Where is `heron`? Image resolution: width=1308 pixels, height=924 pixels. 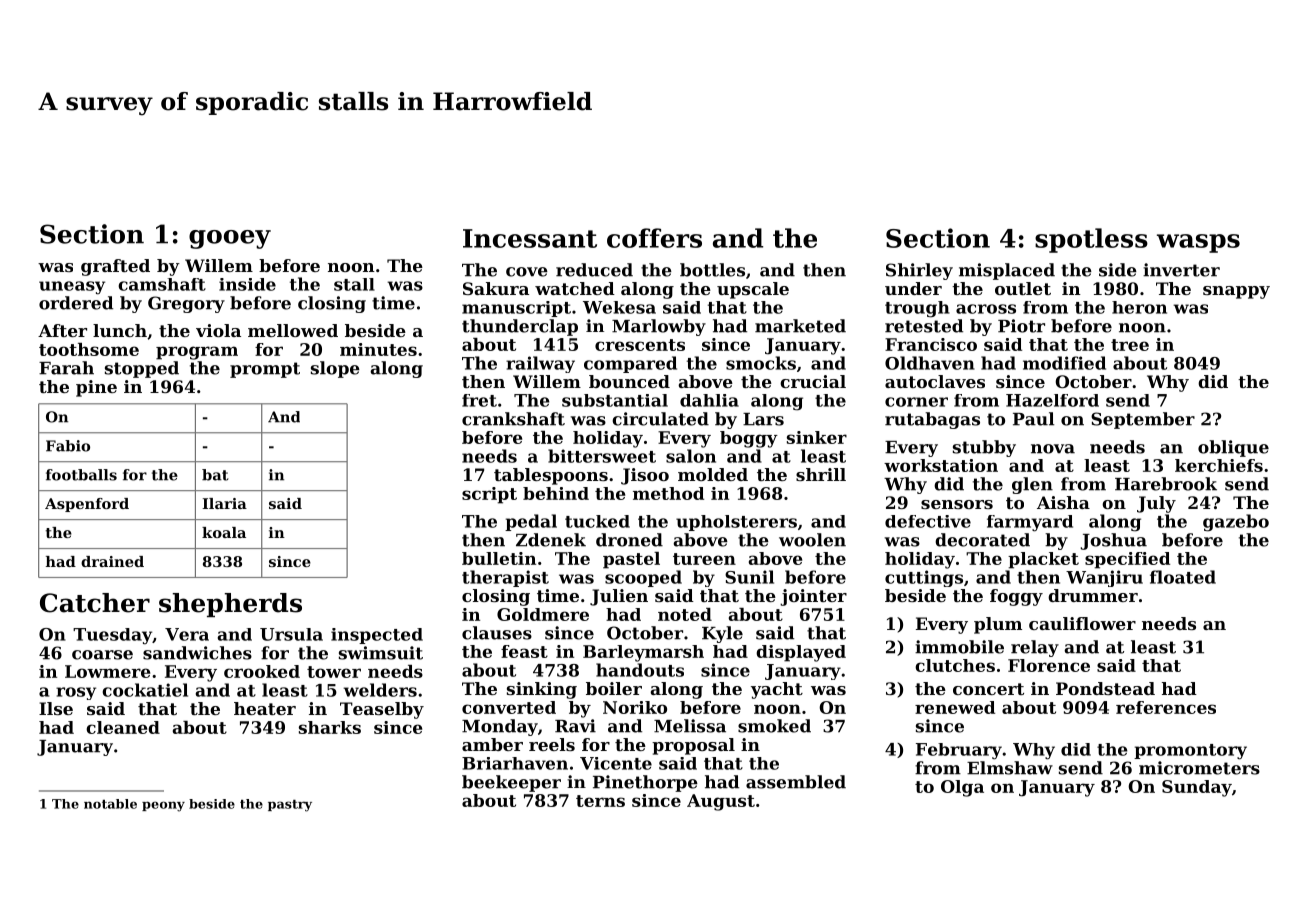 heron is located at coordinates (1139, 307).
